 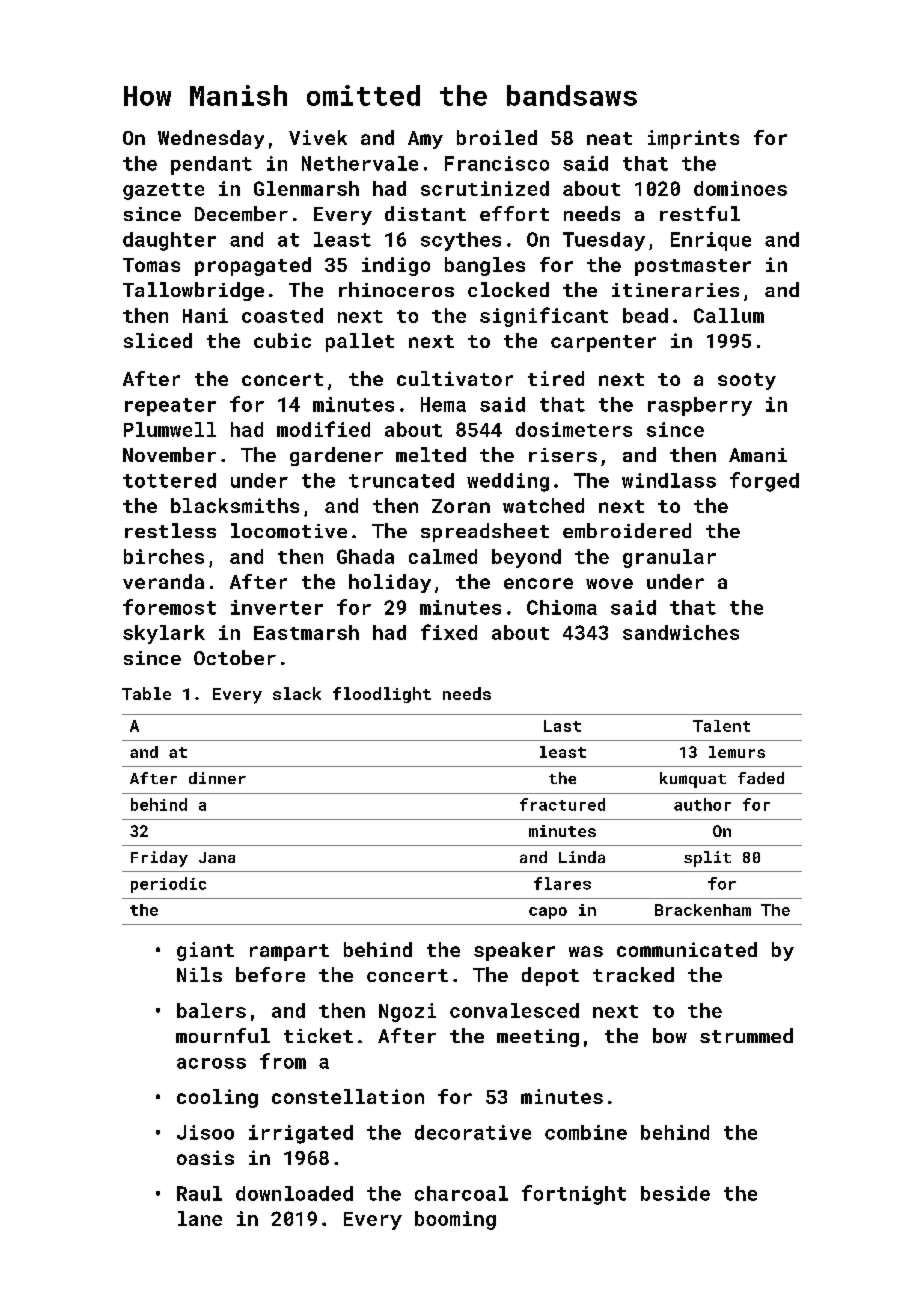 I want to click on gazette, so click(x=163, y=191).
